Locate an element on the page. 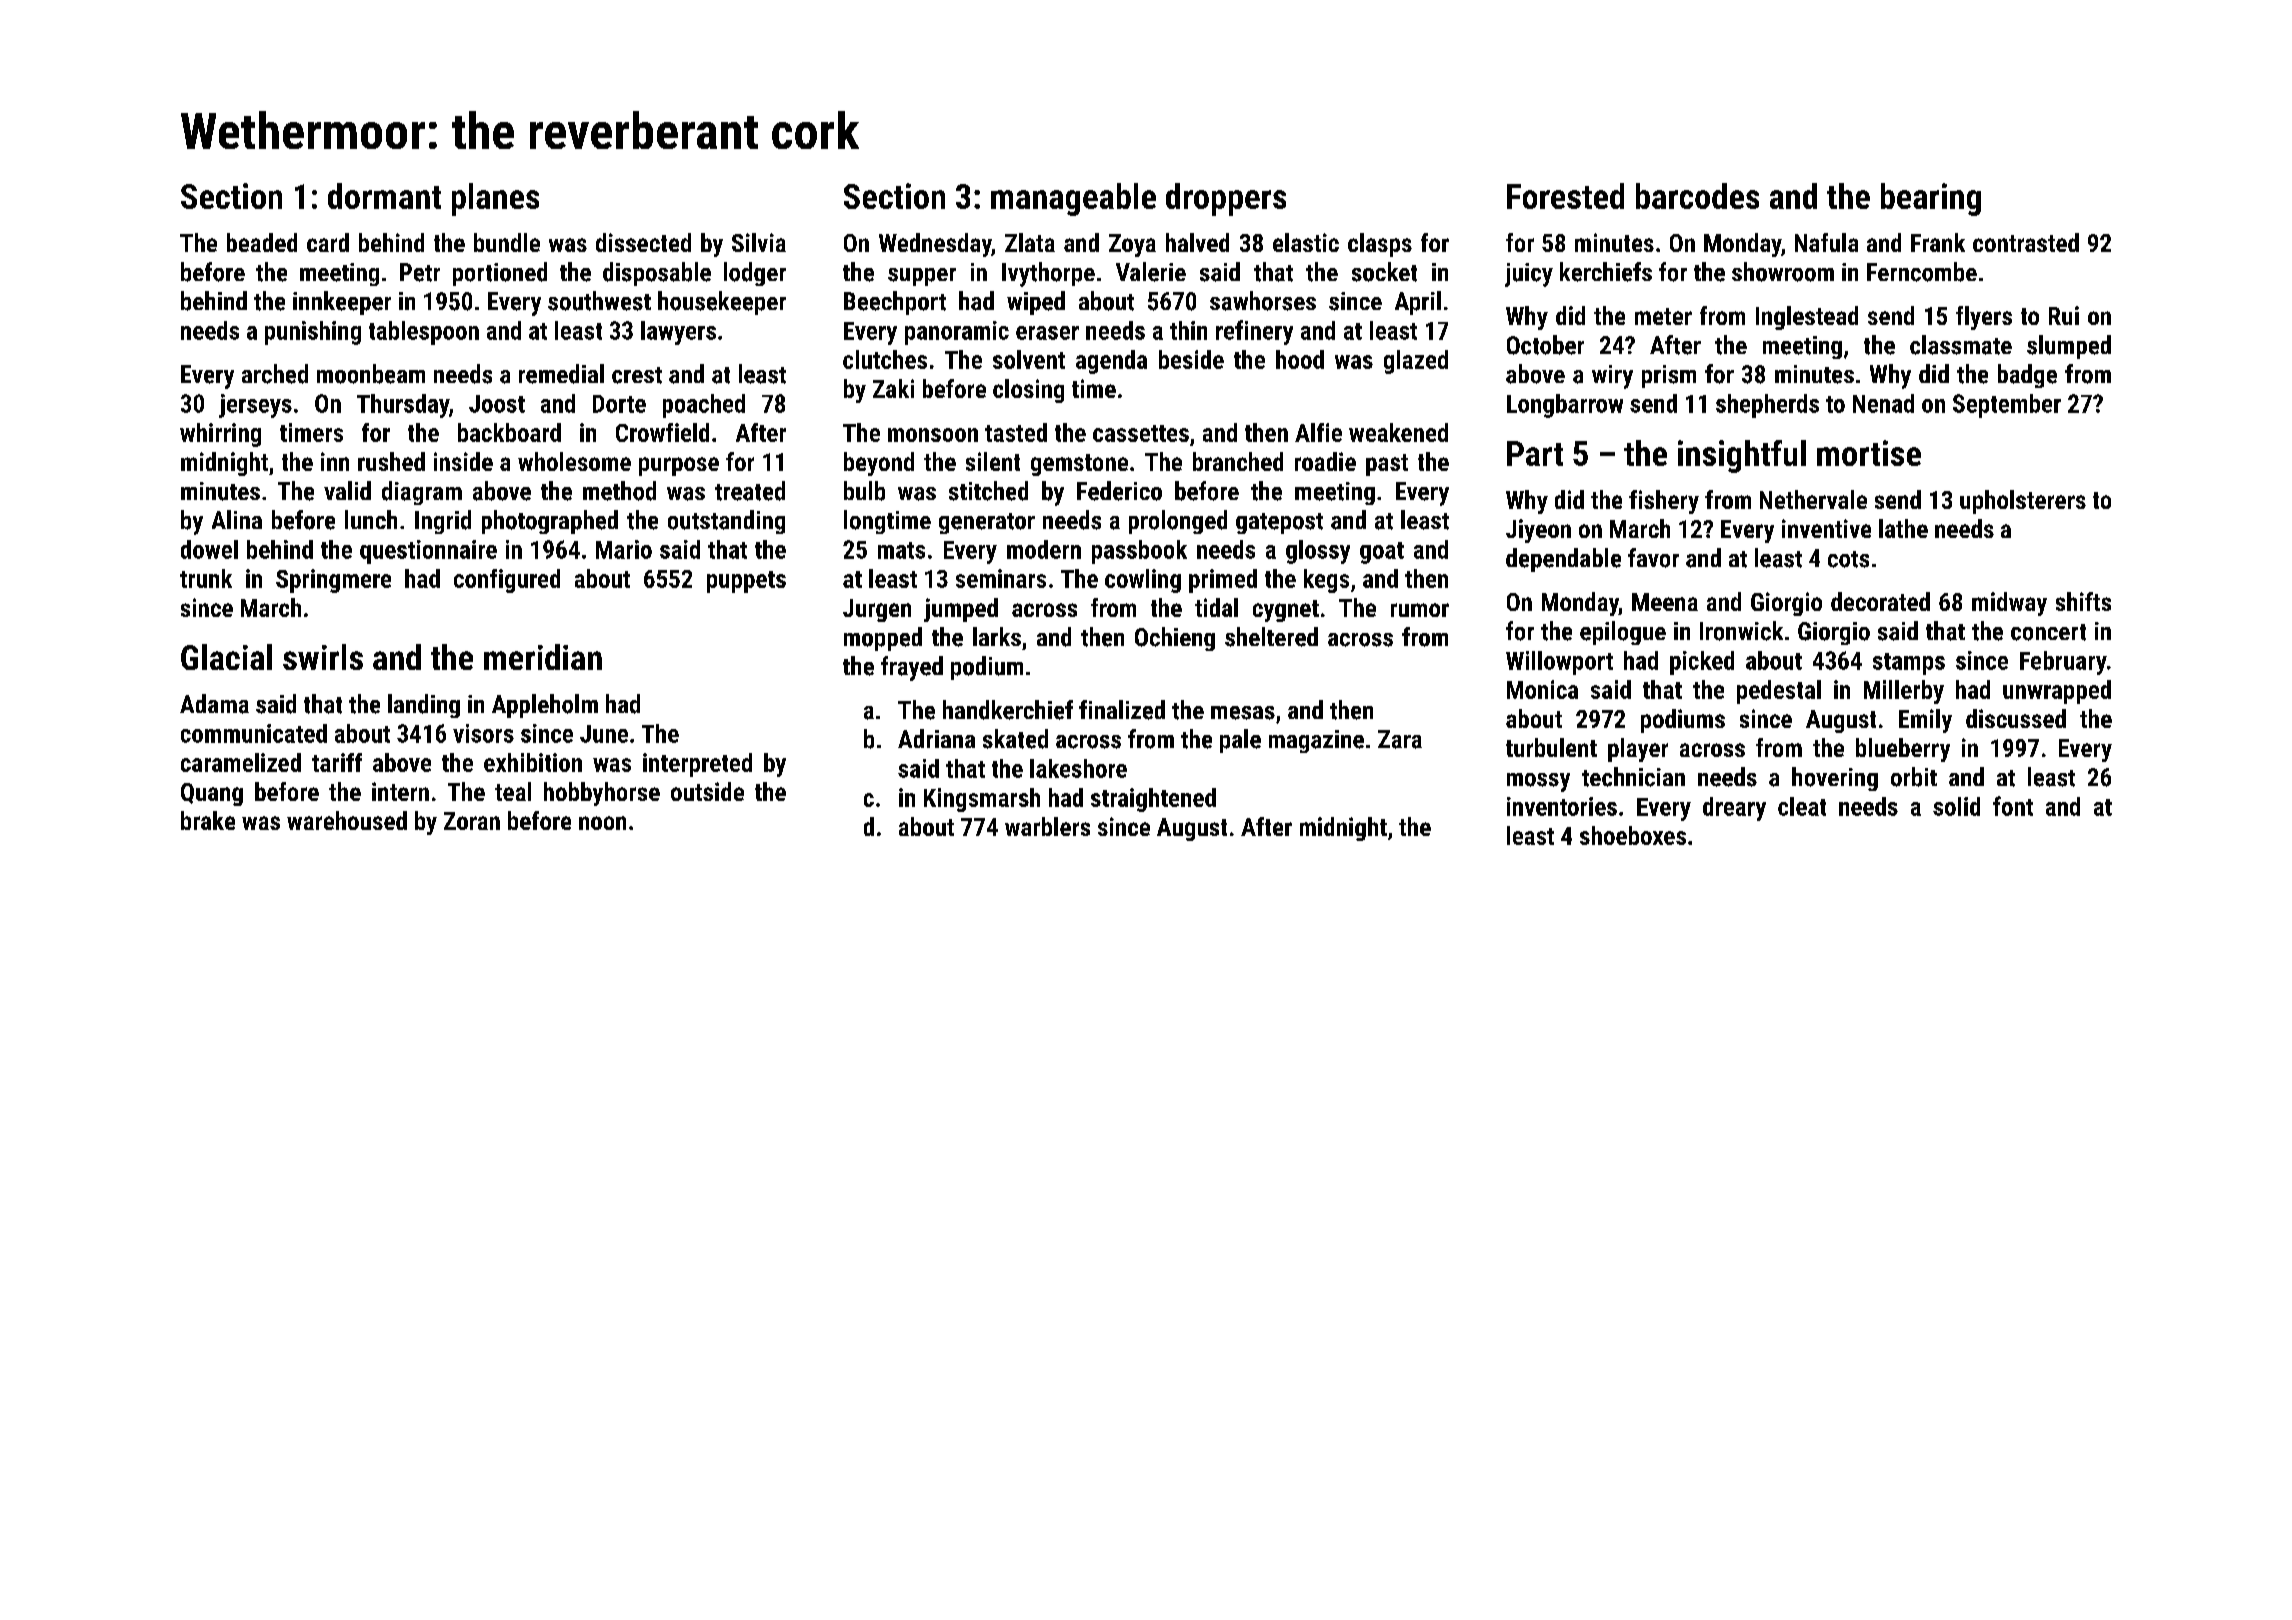 Image resolution: width=2292 pixels, height=1620 pixels. frayed is located at coordinates (912, 668).
